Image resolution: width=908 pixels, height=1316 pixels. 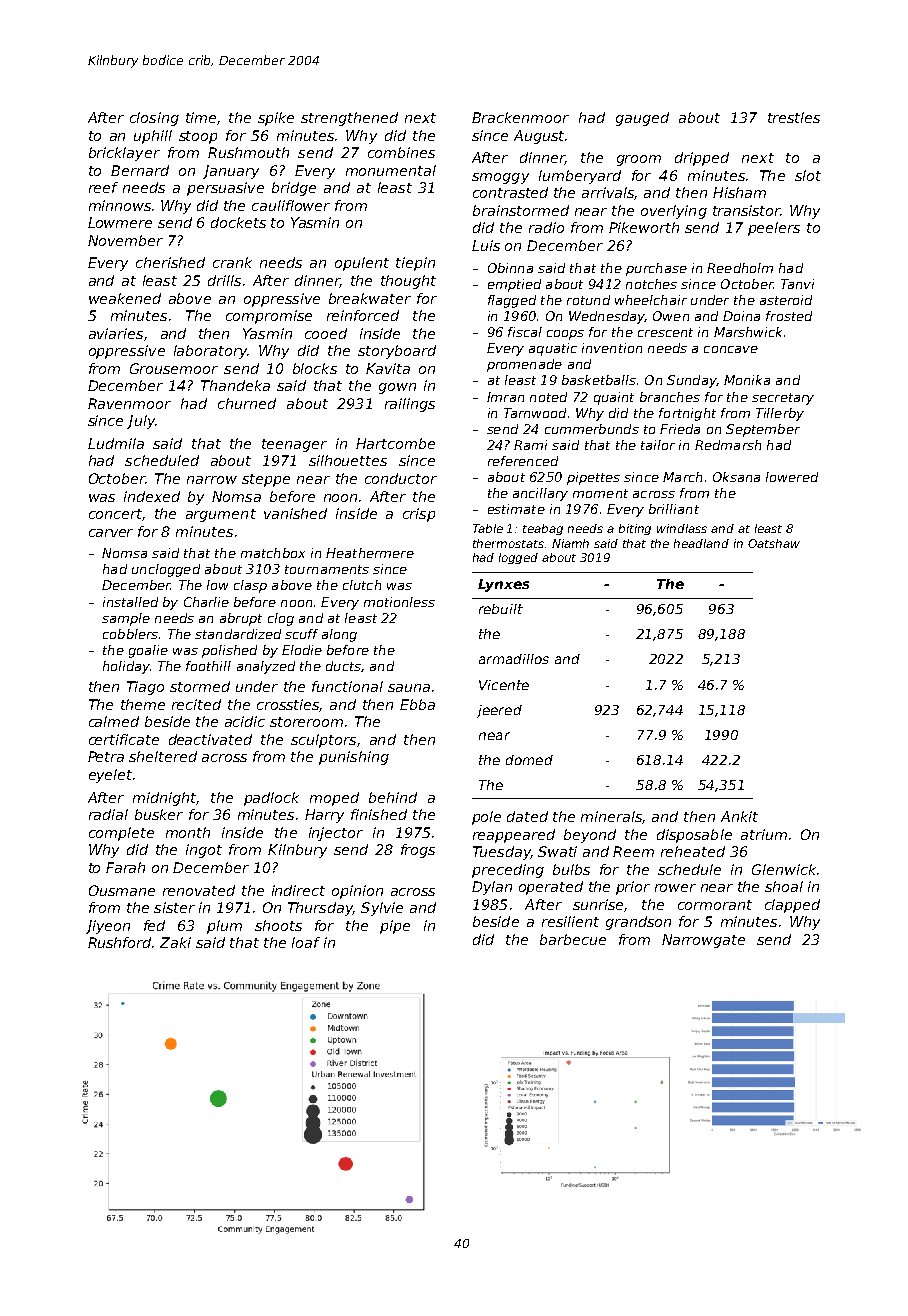 What do you see at coordinates (294, 445) in the screenshot?
I see `teenager` at bounding box center [294, 445].
